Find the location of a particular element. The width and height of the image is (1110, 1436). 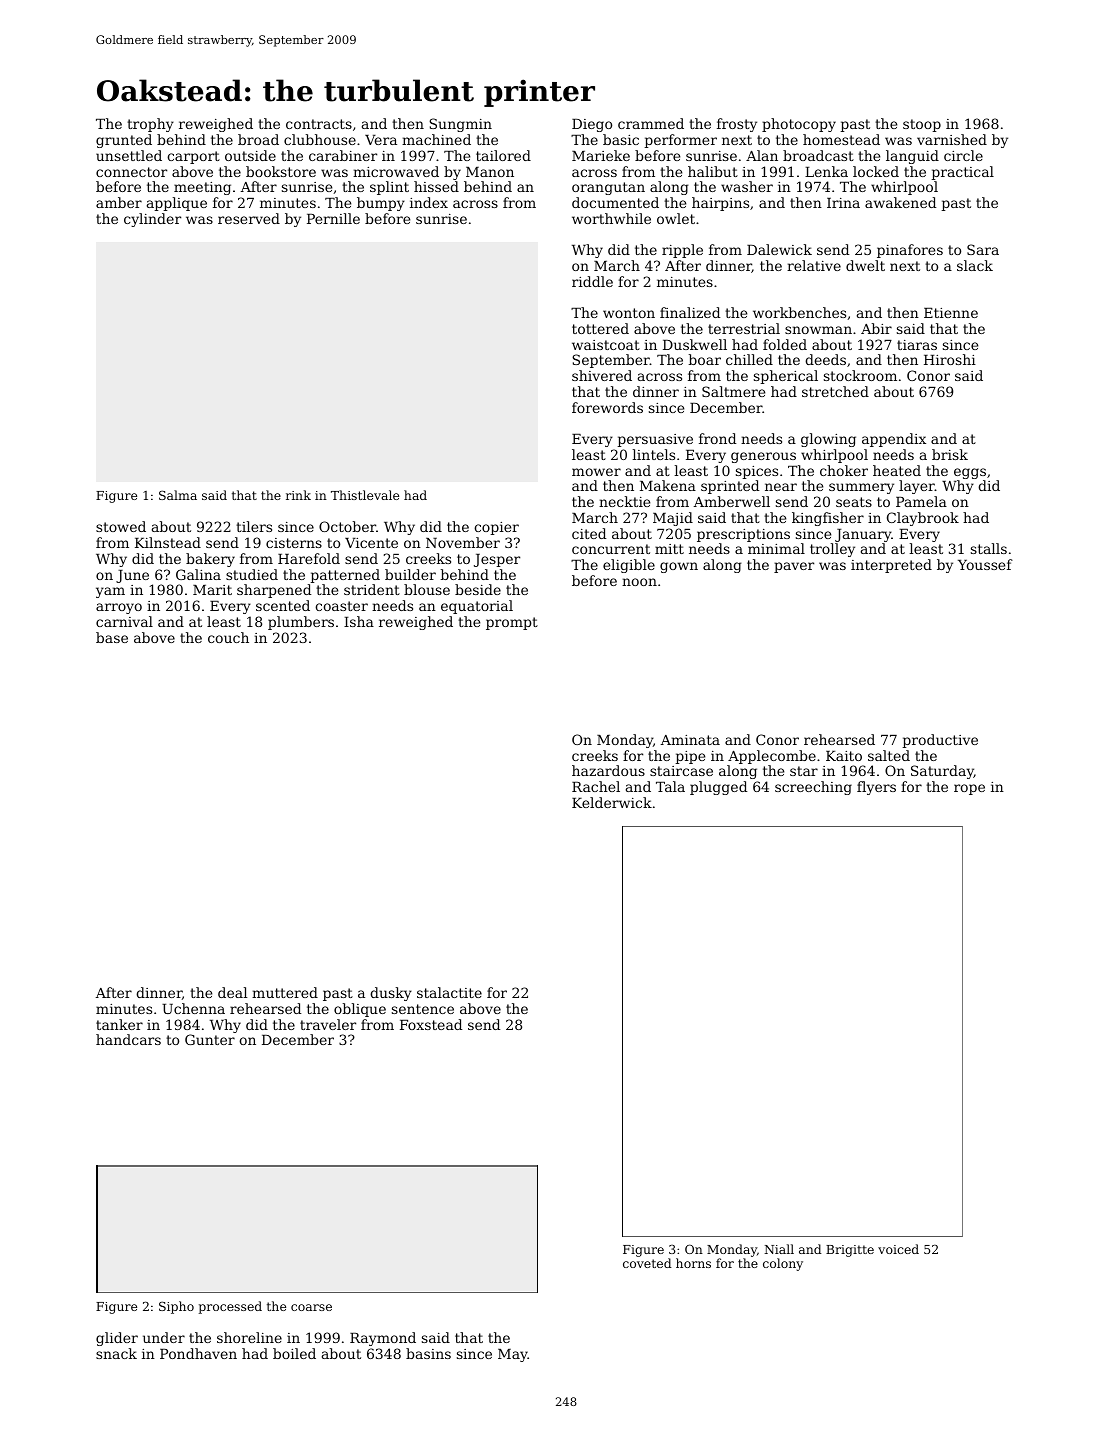

Rachel is located at coordinates (596, 786).
